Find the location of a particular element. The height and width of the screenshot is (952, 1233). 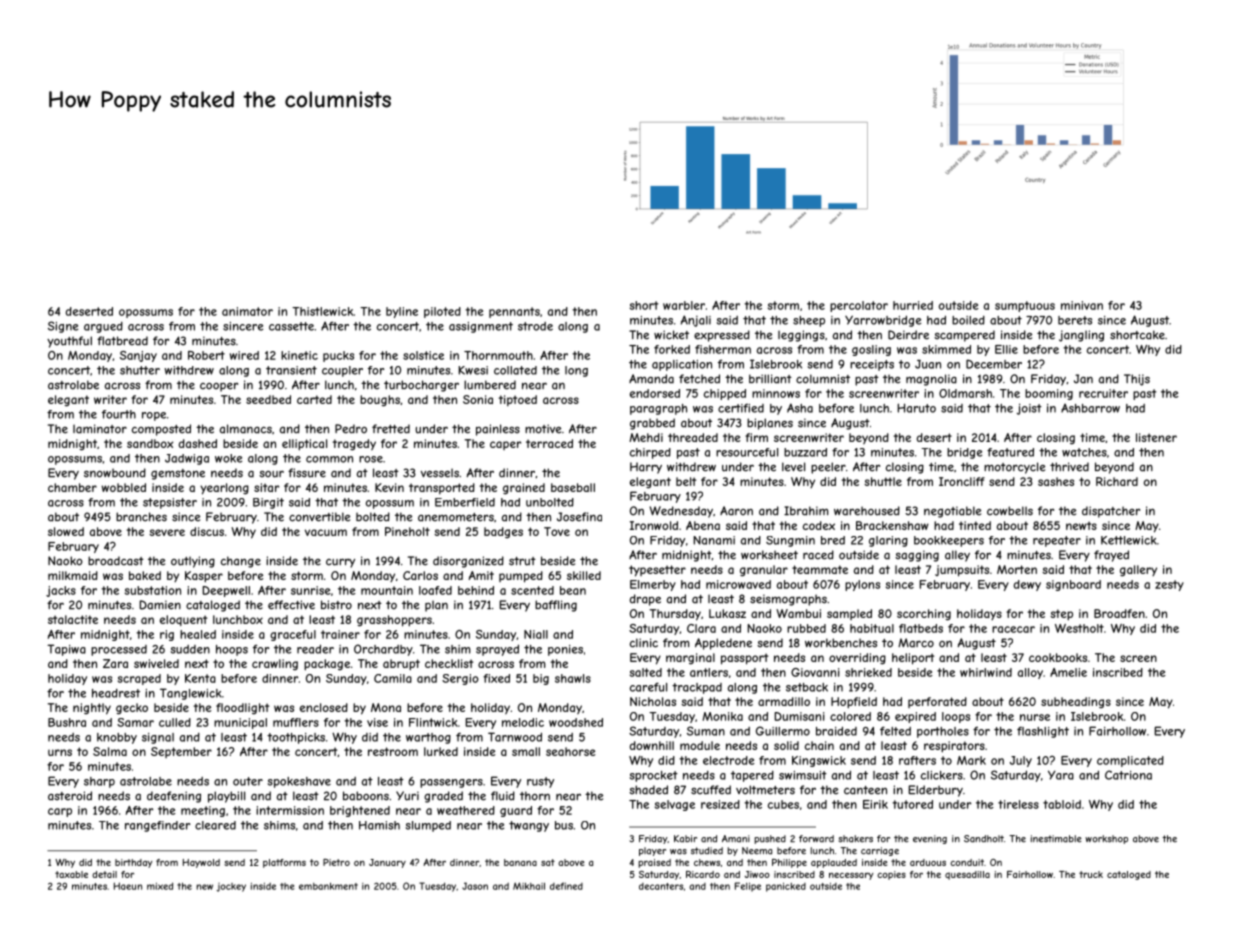

pennants is located at coordinates (514, 312).
